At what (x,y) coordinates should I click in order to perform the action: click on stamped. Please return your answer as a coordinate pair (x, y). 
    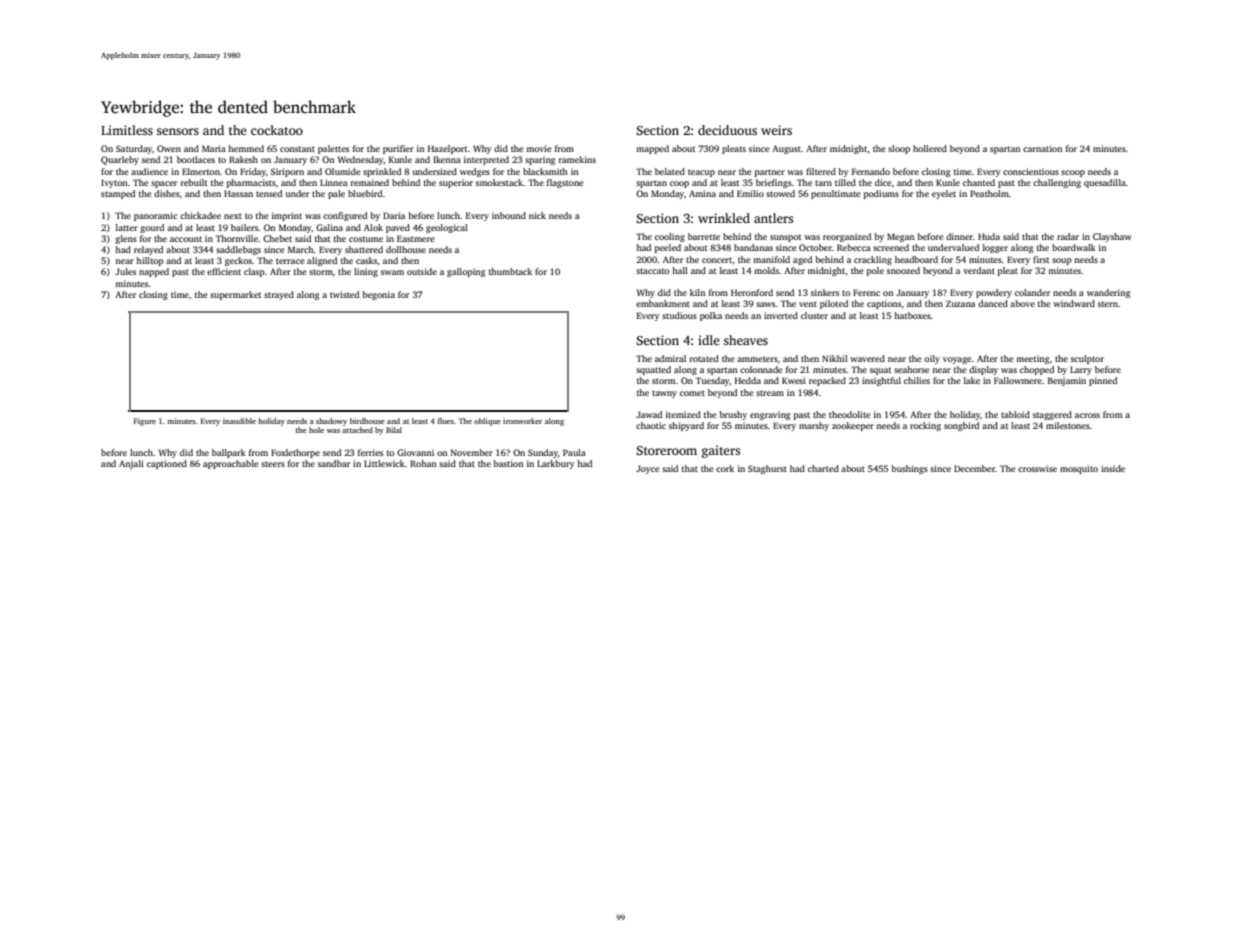
    Looking at the image, I should click on (118, 194).
